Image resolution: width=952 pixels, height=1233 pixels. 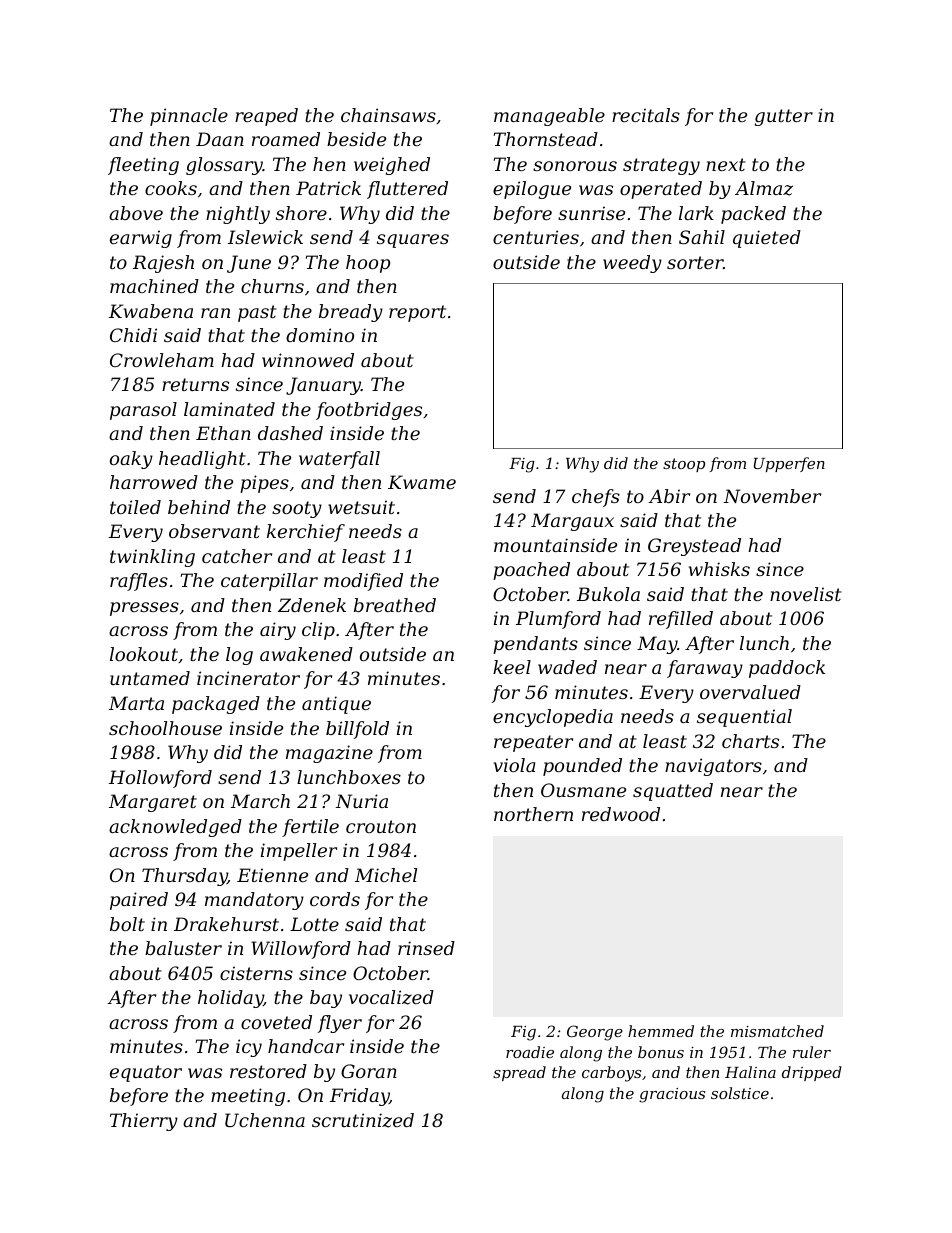 What do you see at coordinates (329, 754) in the screenshot?
I see `magazine` at bounding box center [329, 754].
